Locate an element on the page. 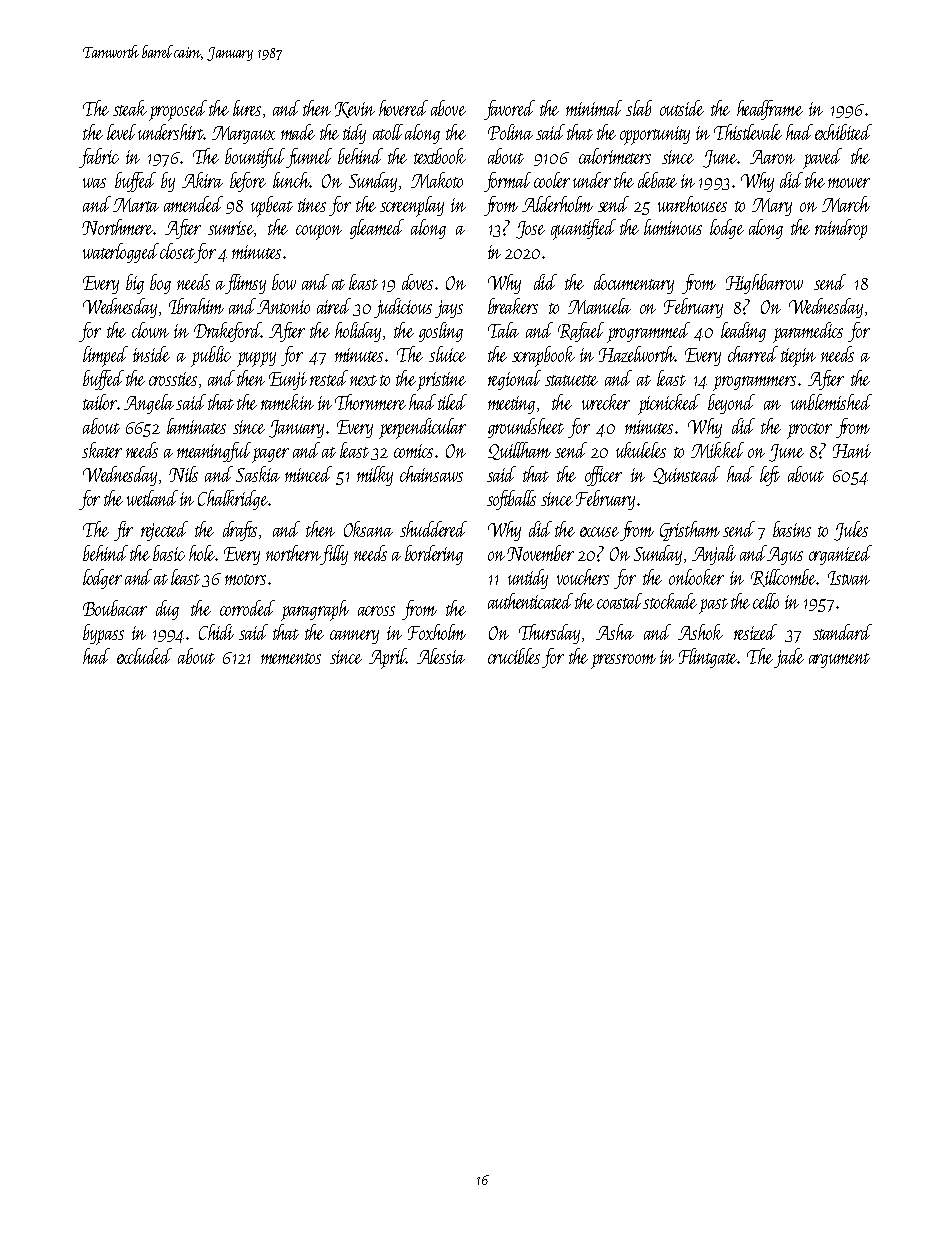 The image size is (952, 1233). steak is located at coordinates (130, 108).
